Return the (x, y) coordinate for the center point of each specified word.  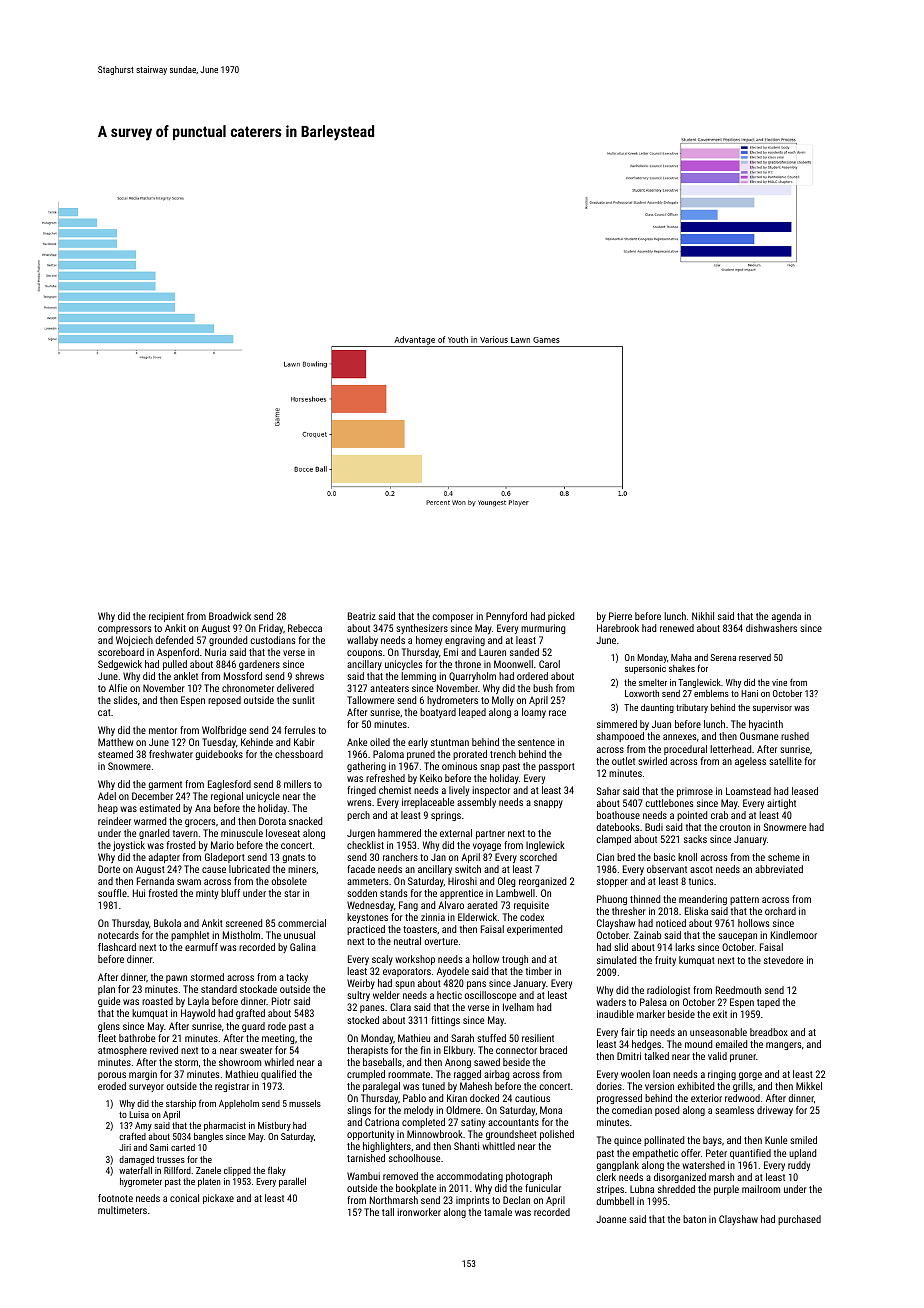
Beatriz (362, 616)
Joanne (611, 1219)
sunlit (303, 700)
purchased (799, 1220)
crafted (132, 1136)
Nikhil (703, 616)
